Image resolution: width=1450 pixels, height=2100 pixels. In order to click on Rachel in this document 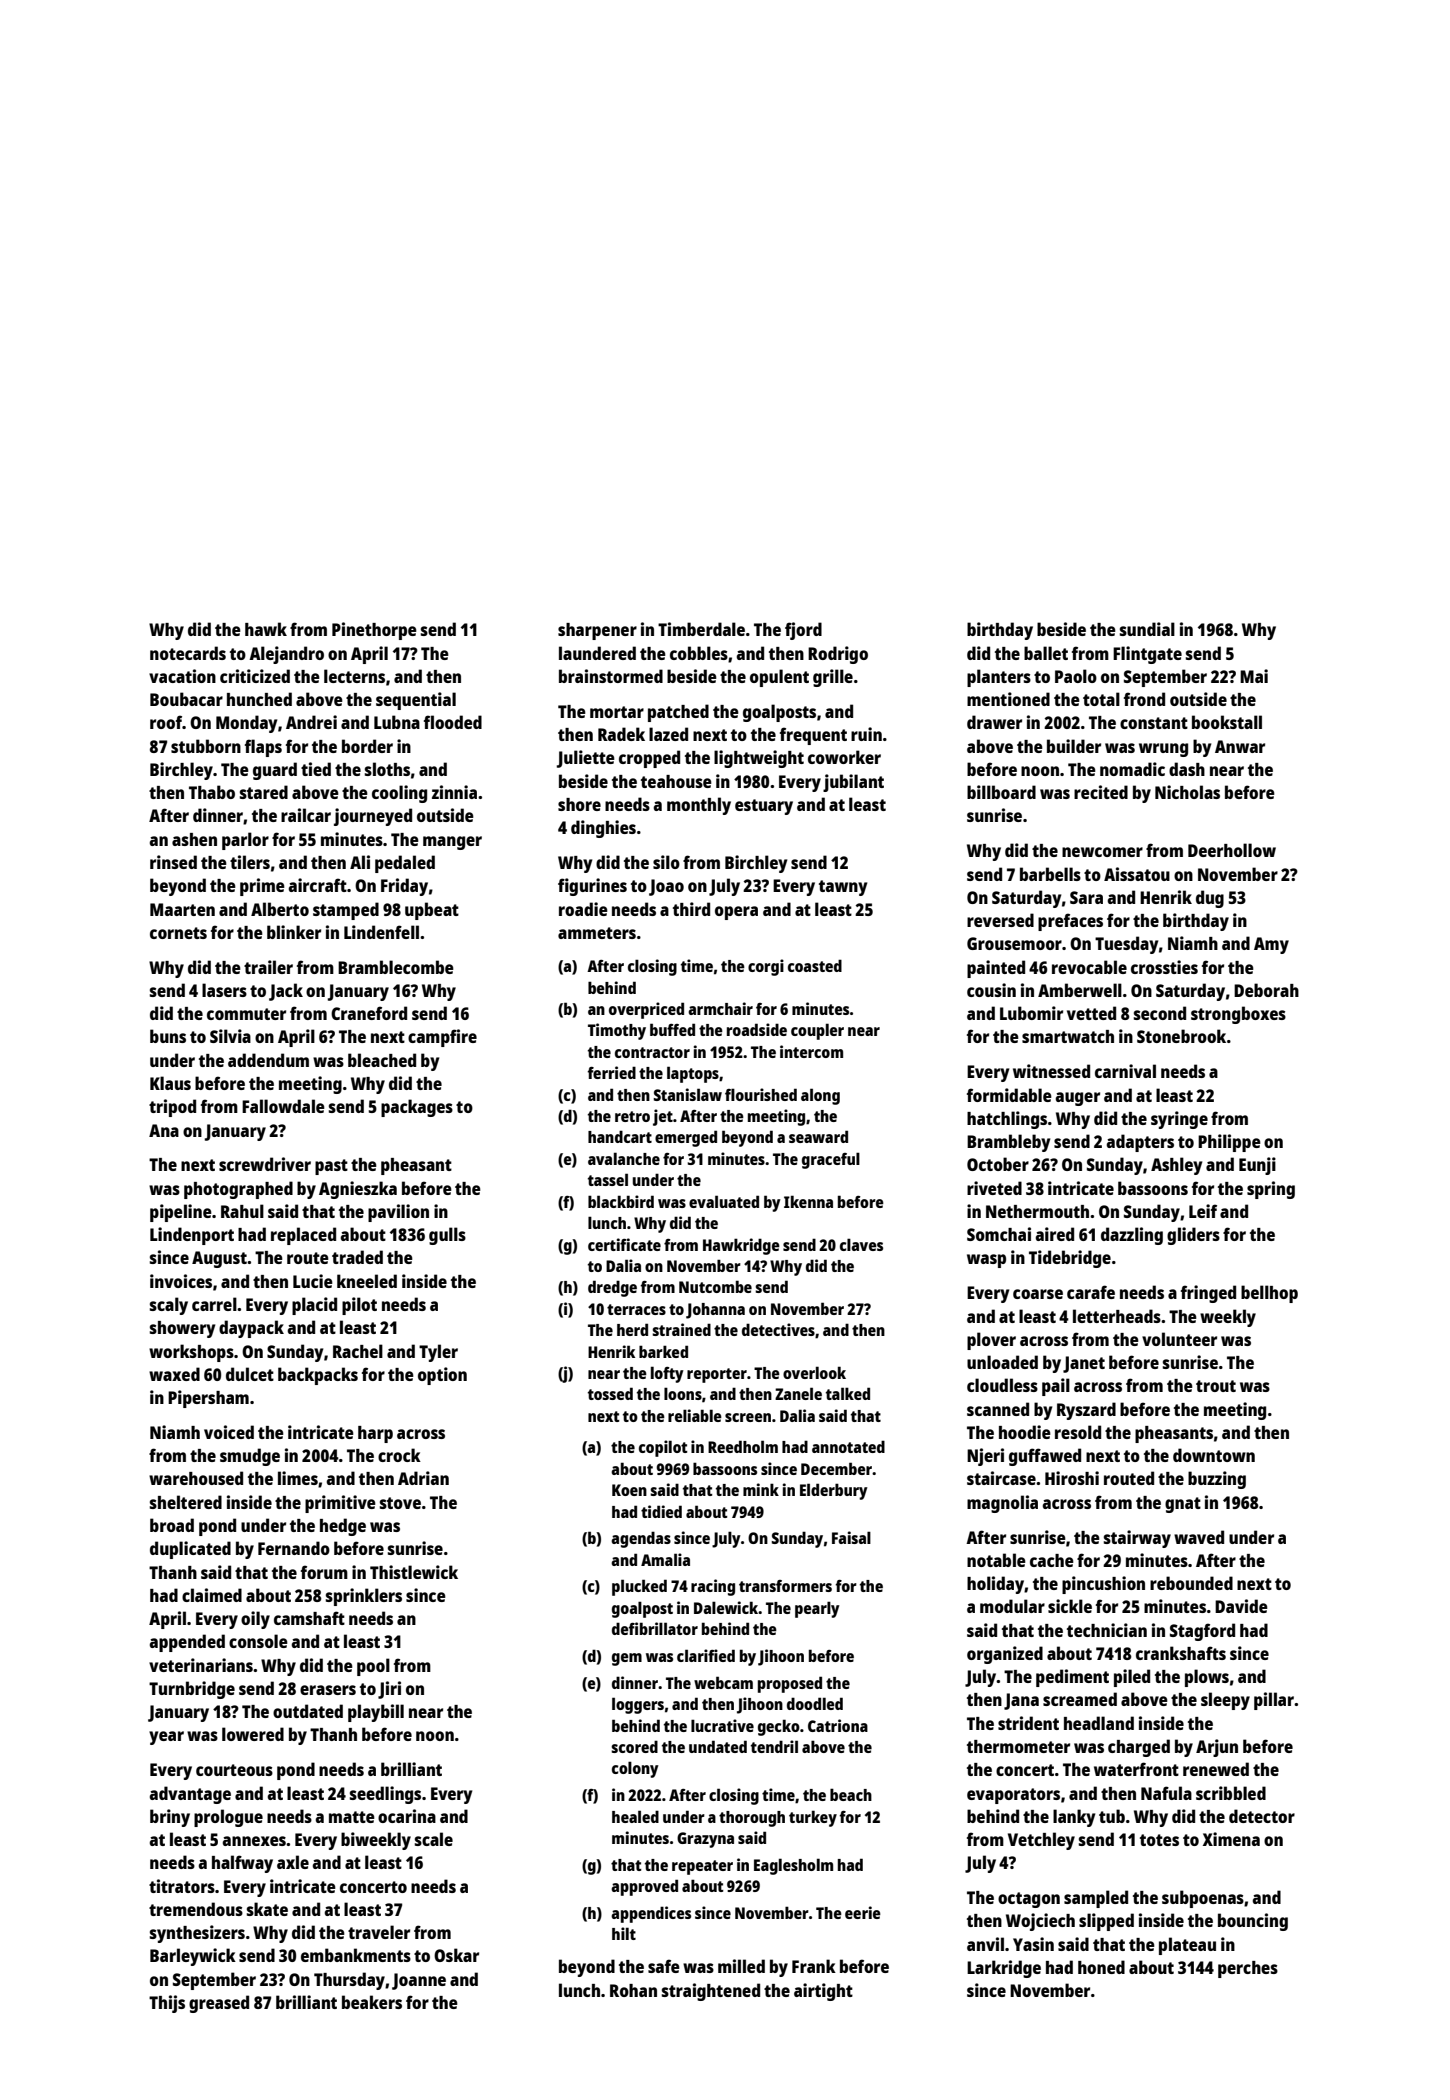, I will do `click(358, 1351)`.
